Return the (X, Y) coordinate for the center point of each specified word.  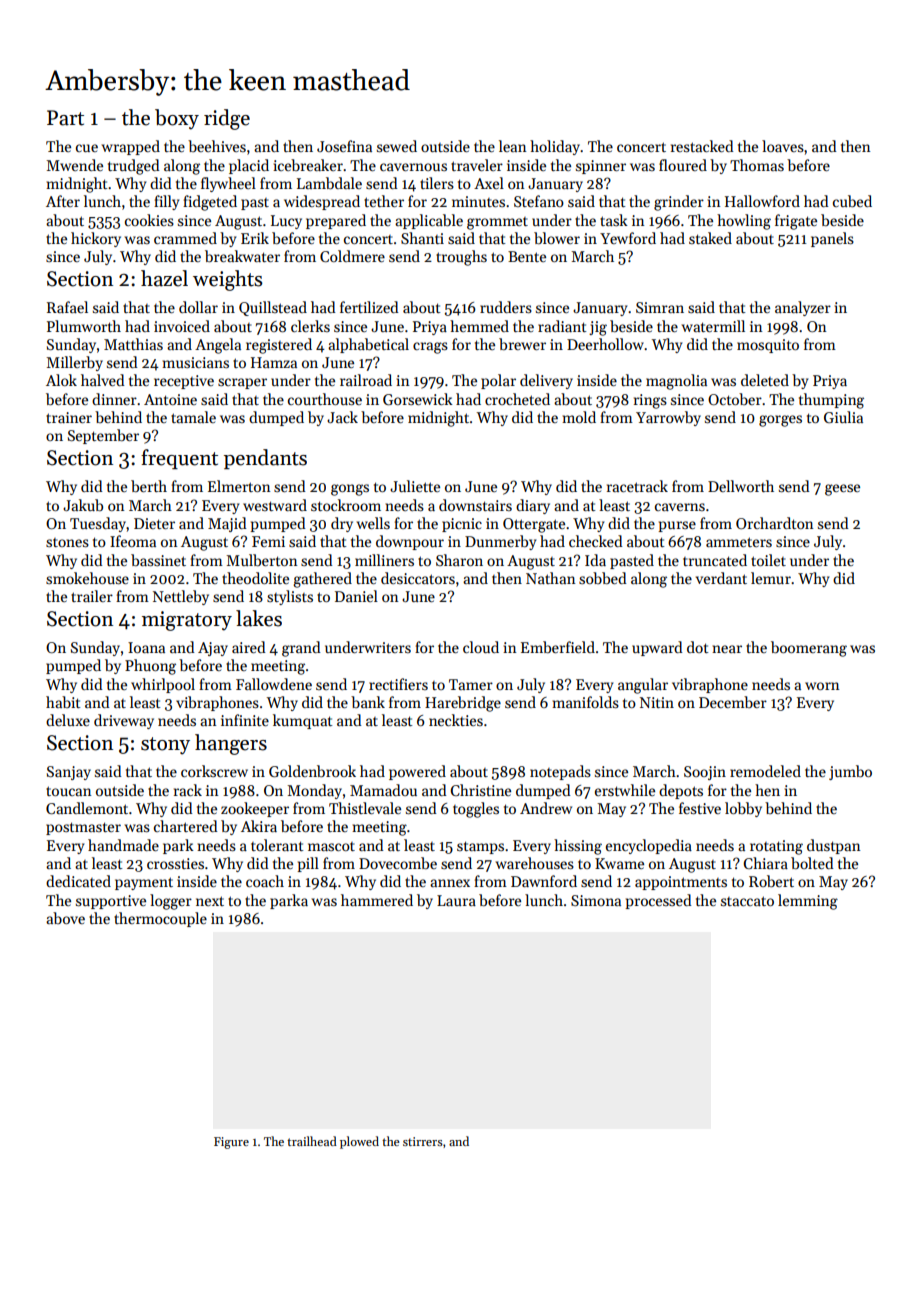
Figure (231, 1143)
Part (65, 118)
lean (513, 146)
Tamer (471, 684)
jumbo (850, 772)
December (733, 702)
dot (698, 647)
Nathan (551, 578)
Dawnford (544, 881)
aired (249, 647)
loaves (783, 146)
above (65, 918)
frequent (179, 459)
